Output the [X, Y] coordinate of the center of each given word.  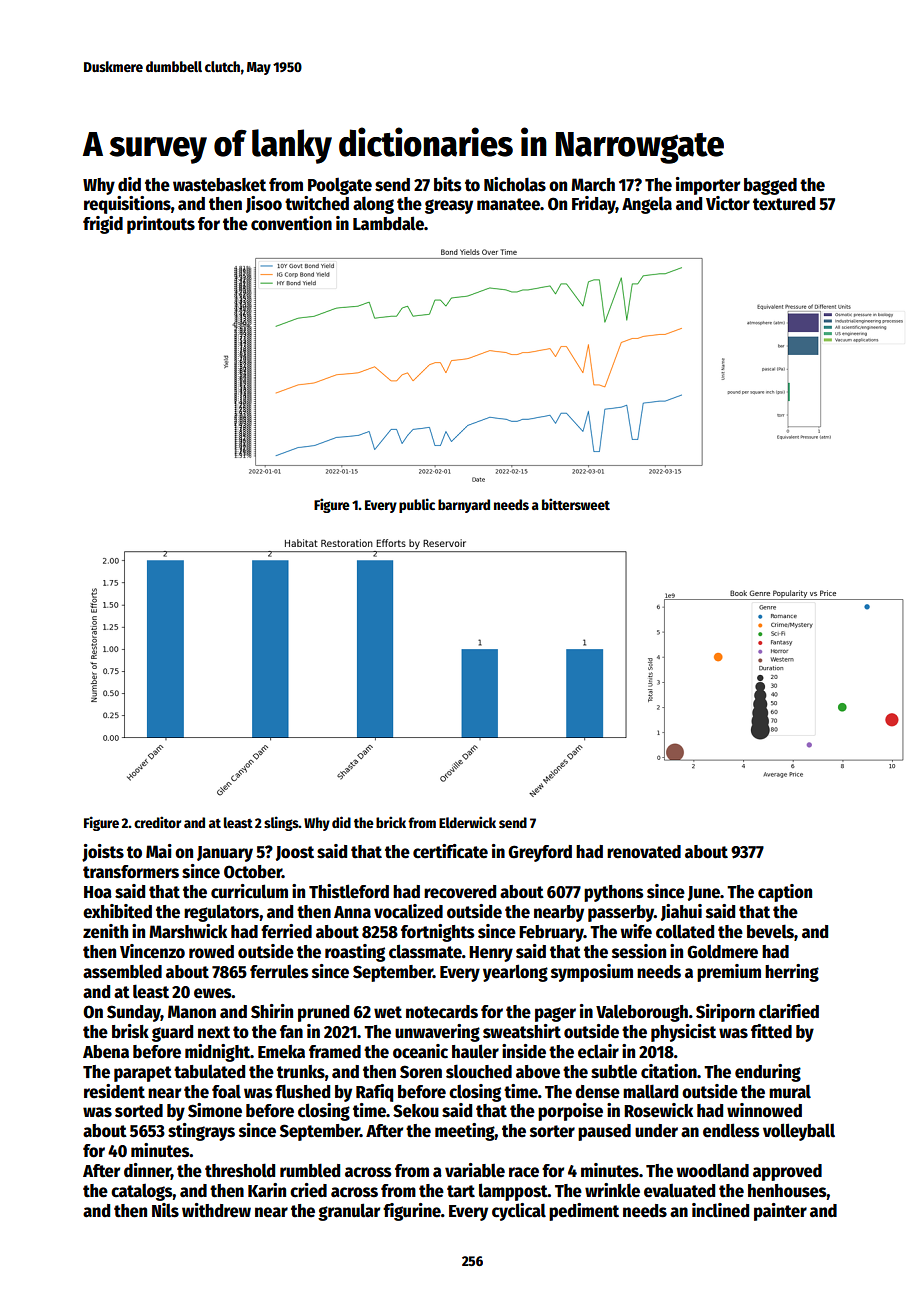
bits [448, 184]
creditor [157, 822]
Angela [647, 205]
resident [114, 1091]
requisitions [127, 205]
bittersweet [576, 504]
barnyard [464, 506]
